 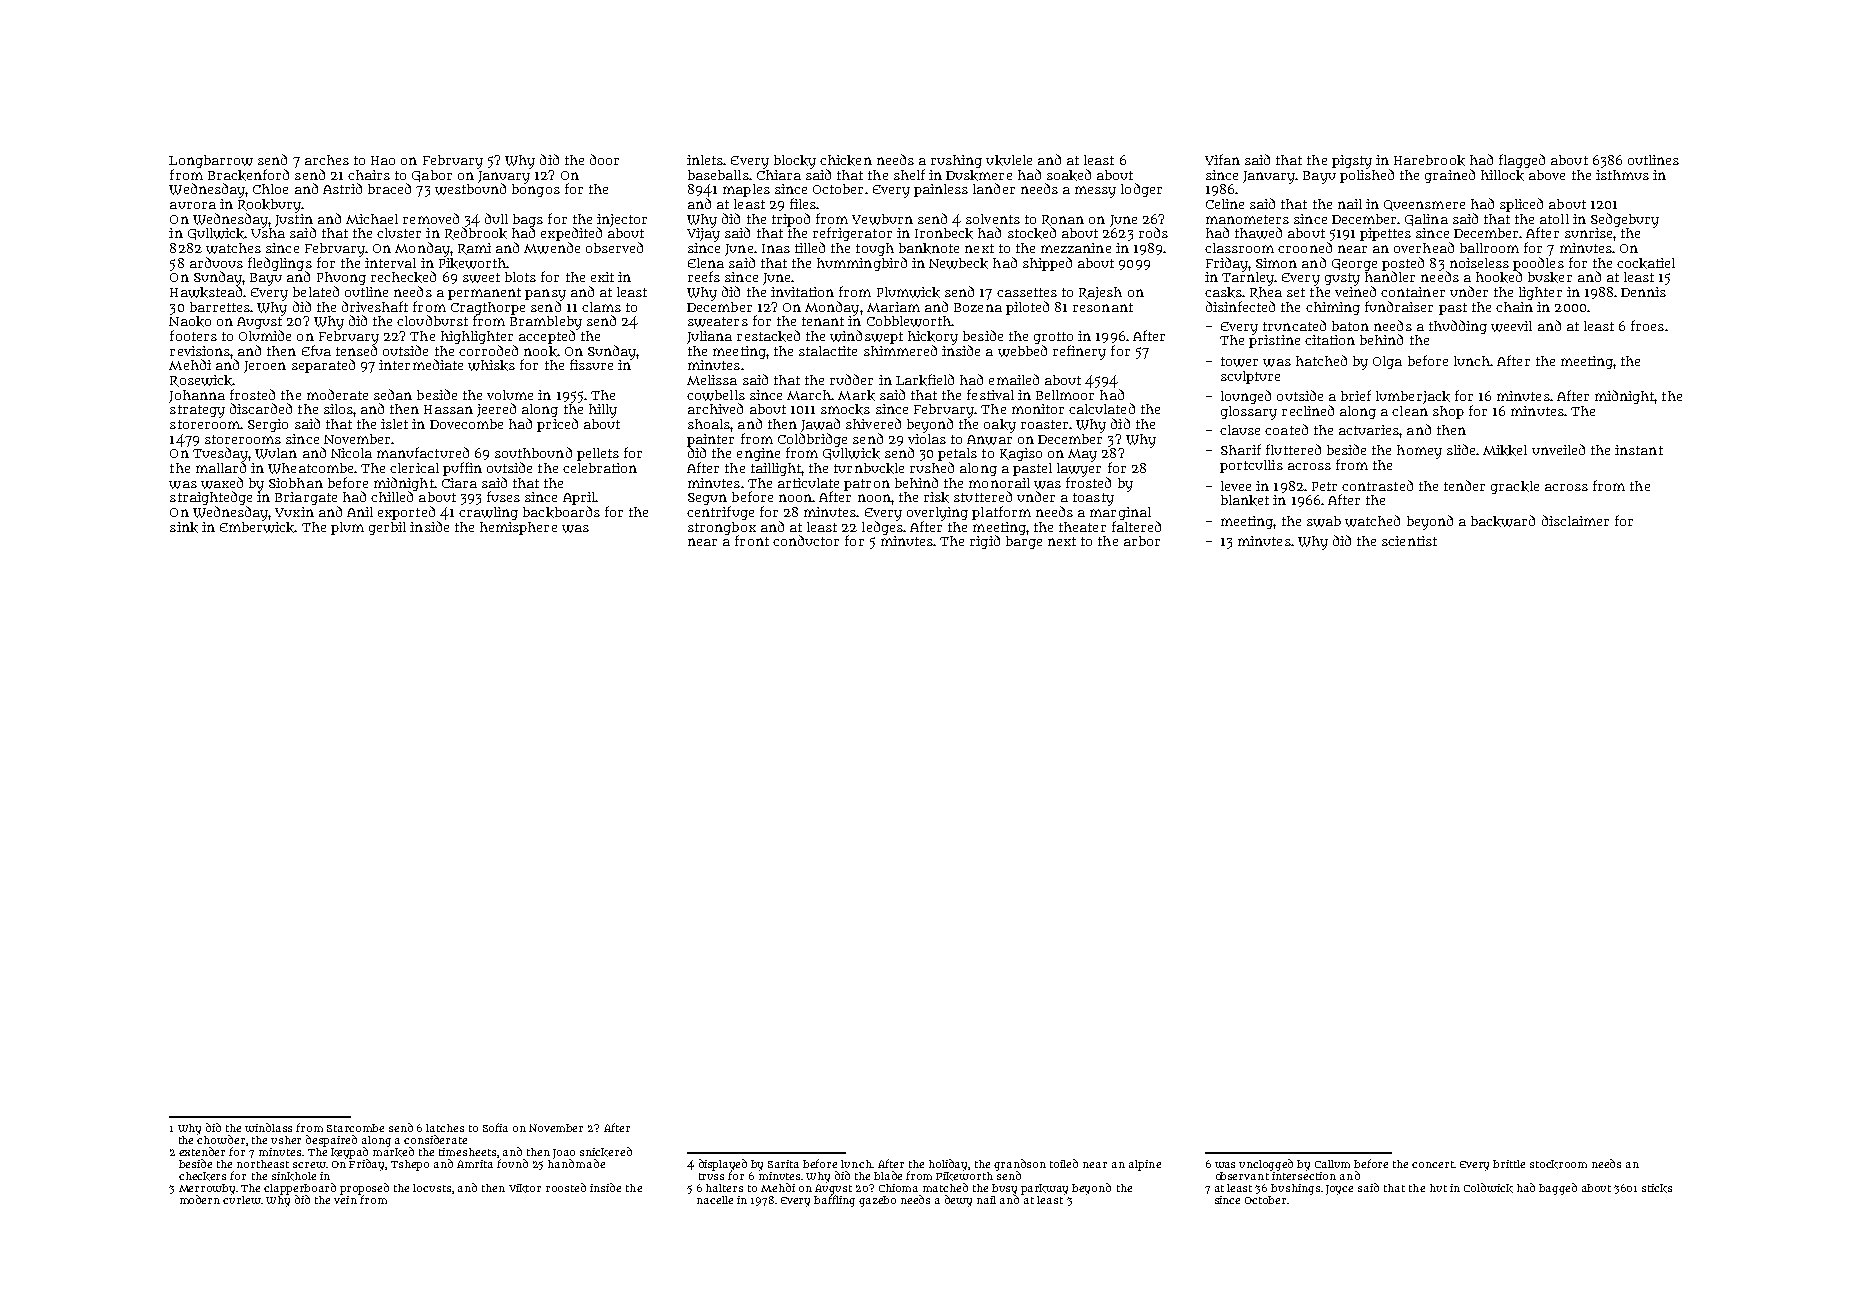 What do you see at coordinates (882, 528) in the page?
I see `ledges` at bounding box center [882, 528].
